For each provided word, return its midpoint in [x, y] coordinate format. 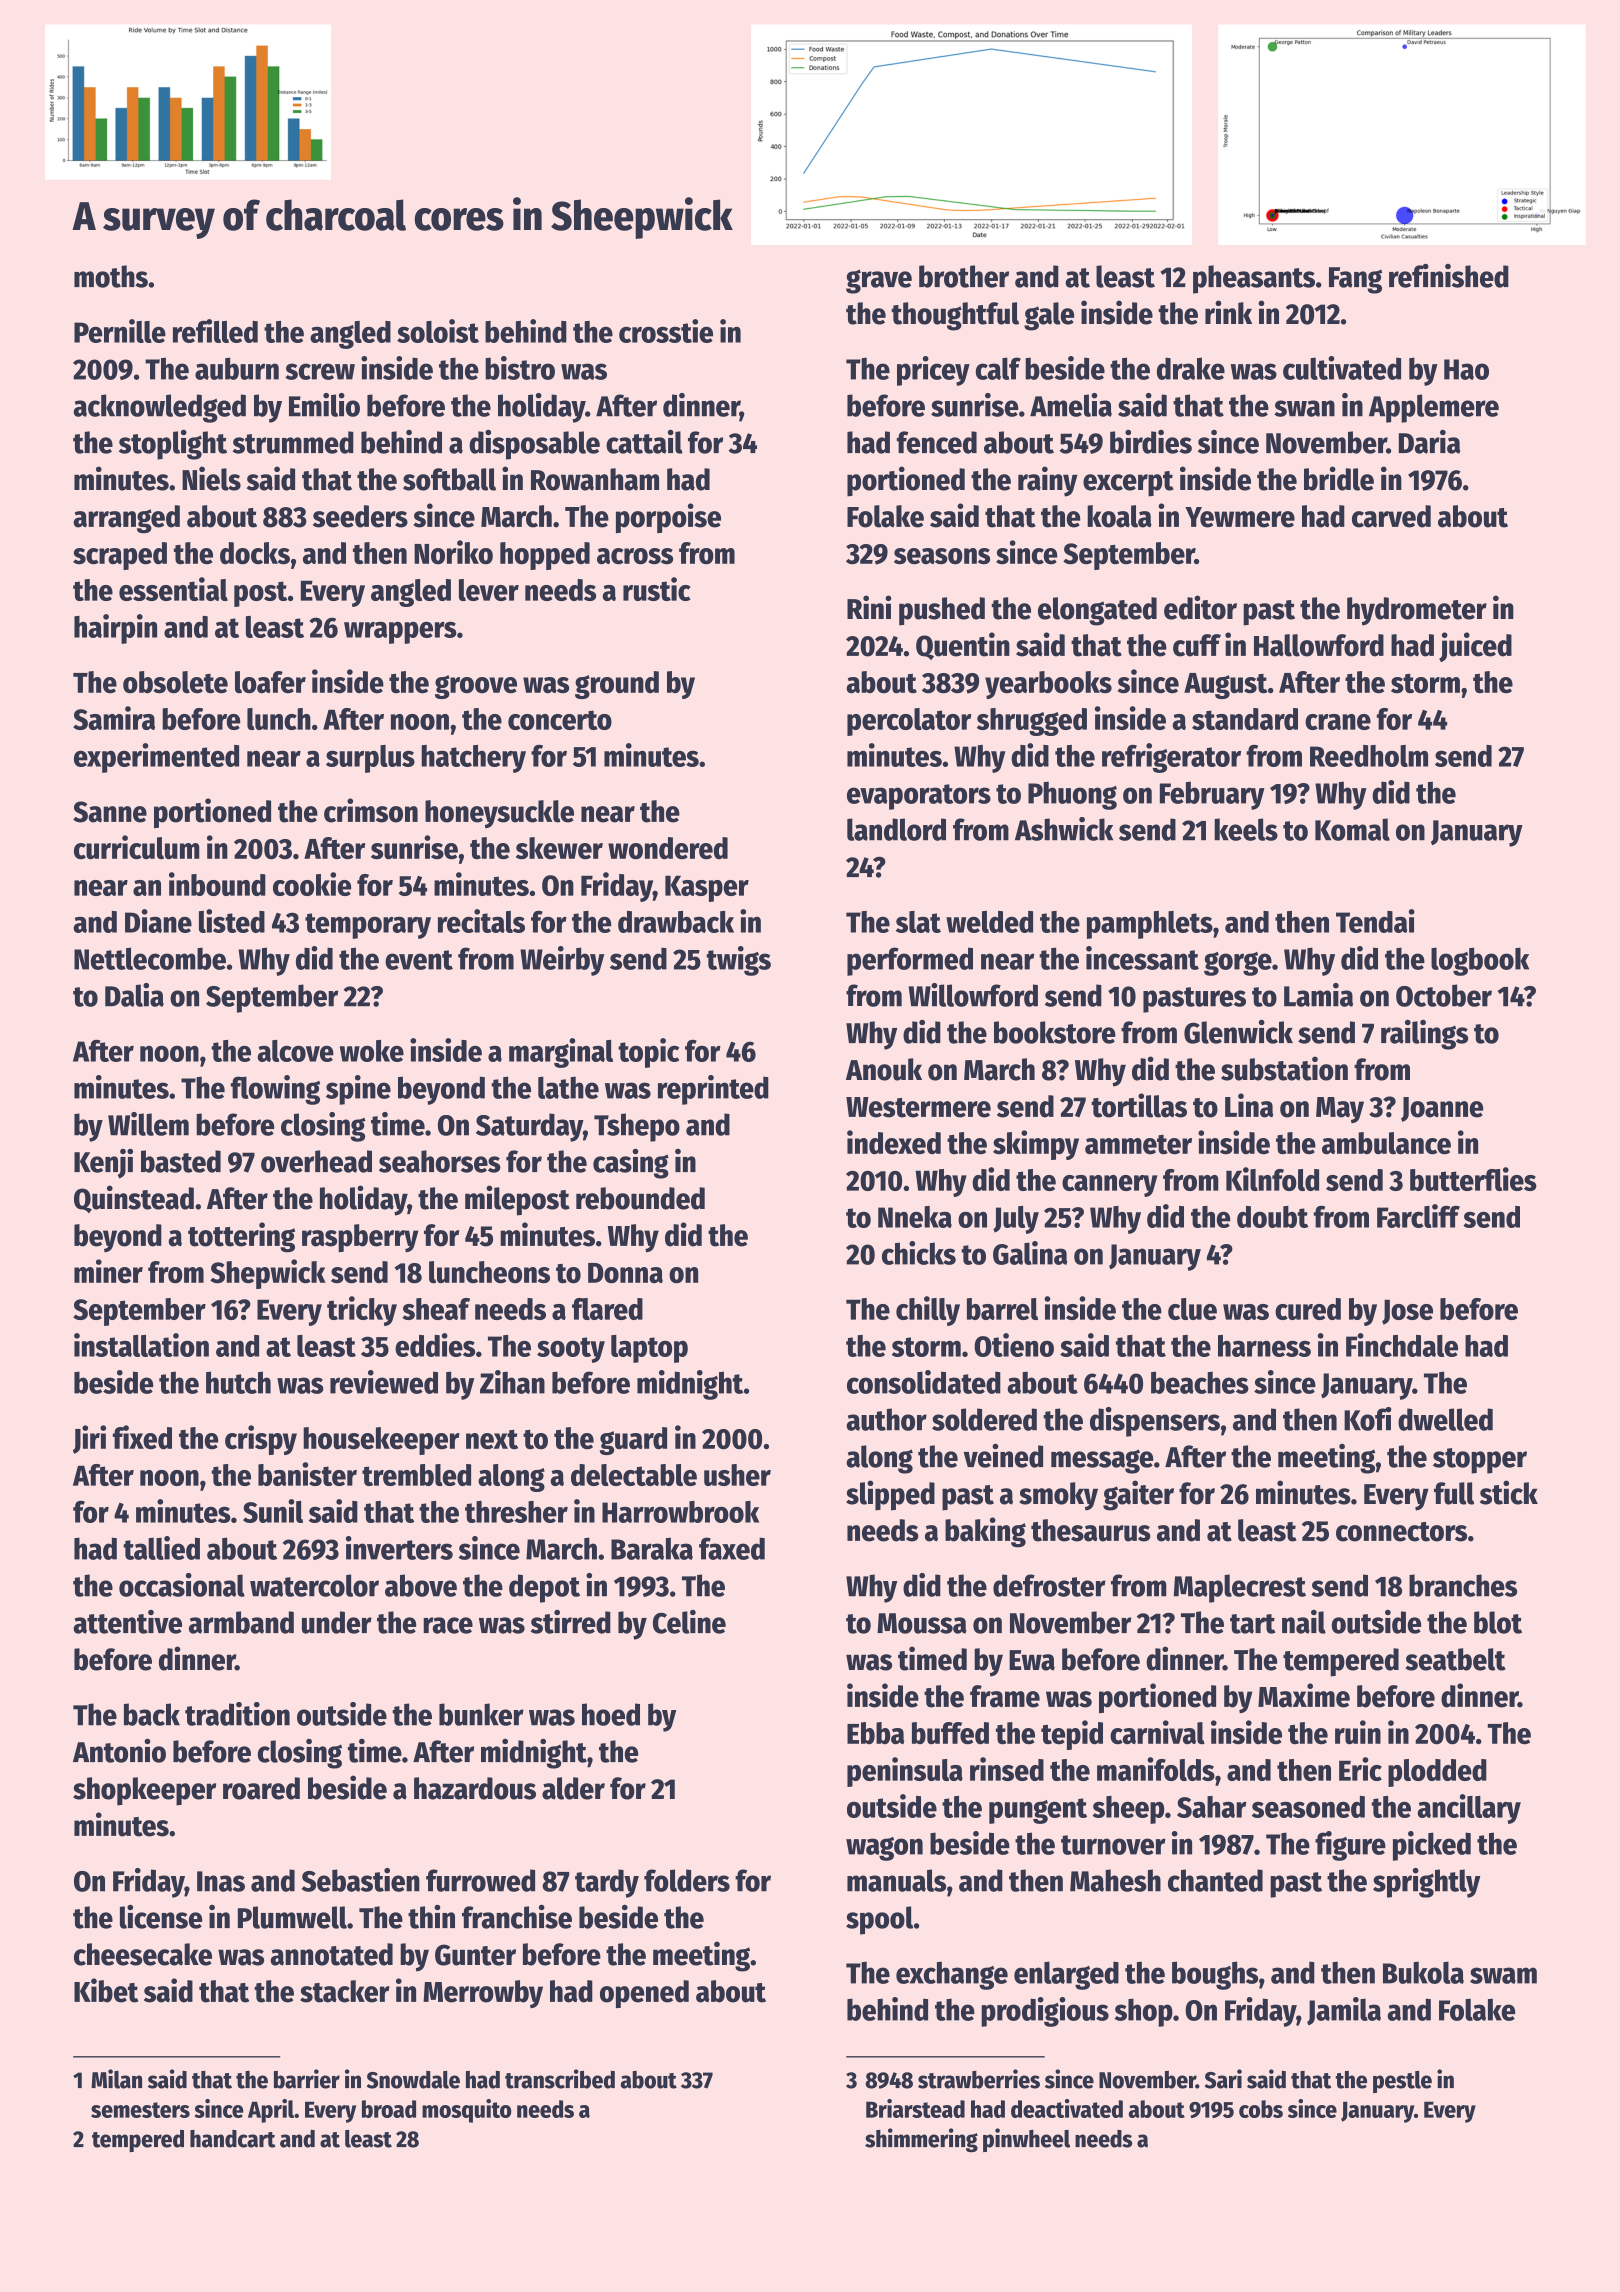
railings [1424, 1035]
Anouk [884, 1069]
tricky [362, 1311]
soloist [438, 331]
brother [964, 276]
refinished [1449, 276]
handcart [233, 2139]
